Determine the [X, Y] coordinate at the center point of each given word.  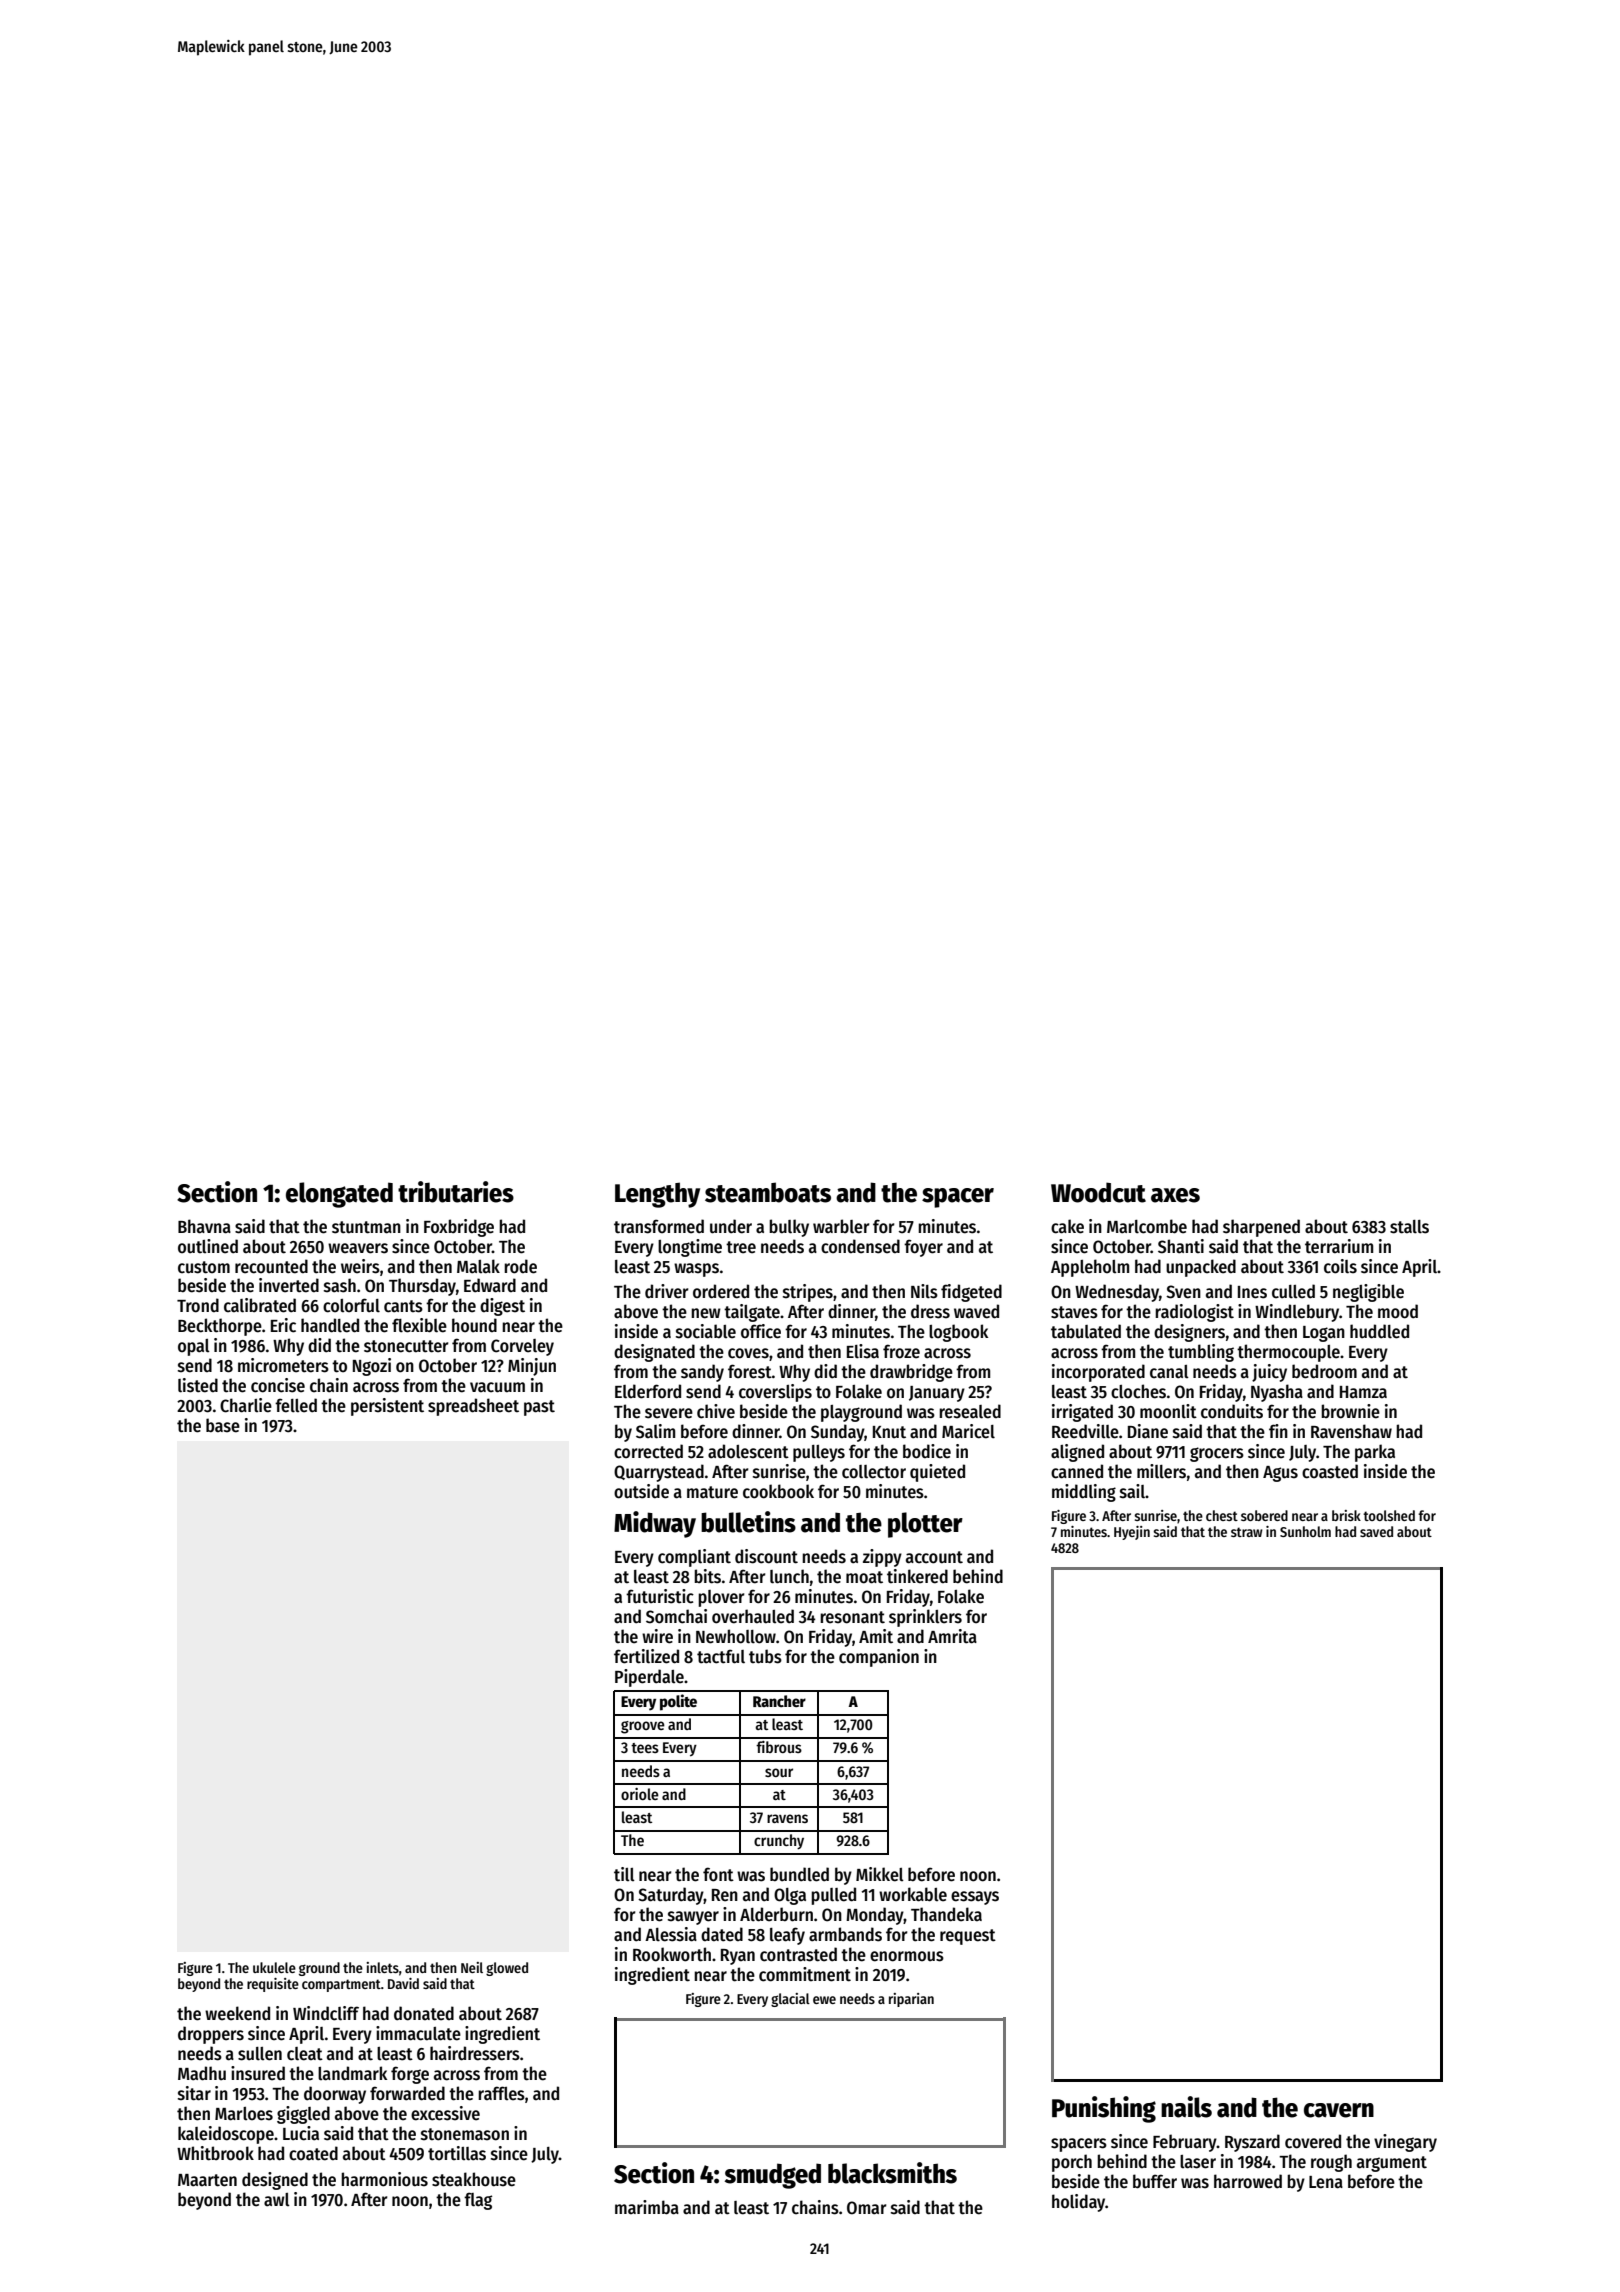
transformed [659, 1226]
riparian [911, 2000]
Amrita [952, 1636]
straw [1247, 1532]
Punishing [1104, 2109]
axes [1175, 1195]
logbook [958, 1333]
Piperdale [649, 1678]
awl [277, 2200]
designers [1189, 1333]
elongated [339, 1195]
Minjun [532, 1367]
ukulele [274, 1967]
